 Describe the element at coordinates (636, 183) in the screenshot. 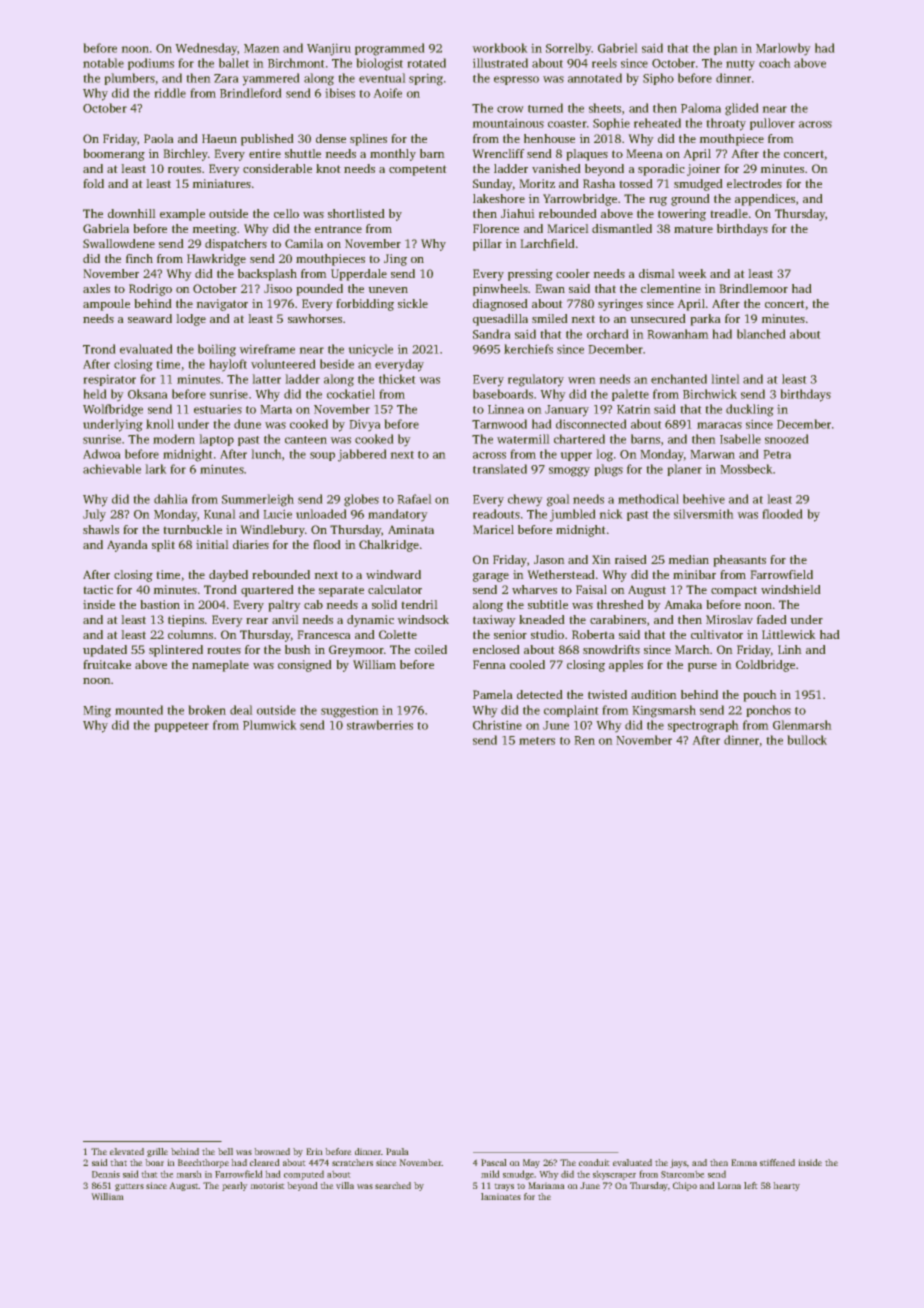

I see `tossed` at that location.
